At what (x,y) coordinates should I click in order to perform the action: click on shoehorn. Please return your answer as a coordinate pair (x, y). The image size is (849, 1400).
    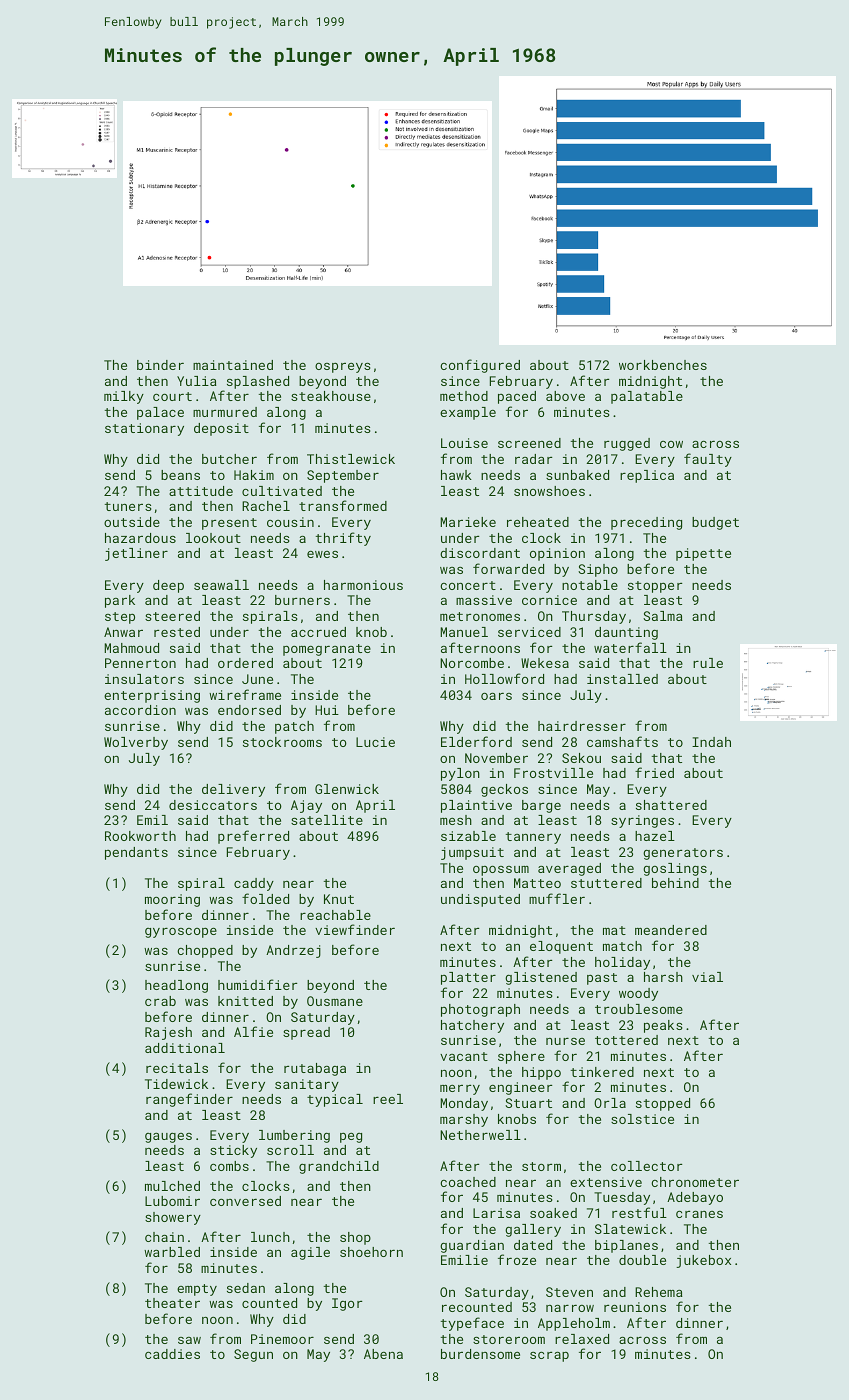
    Looking at the image, I should click on (371, 1252).
